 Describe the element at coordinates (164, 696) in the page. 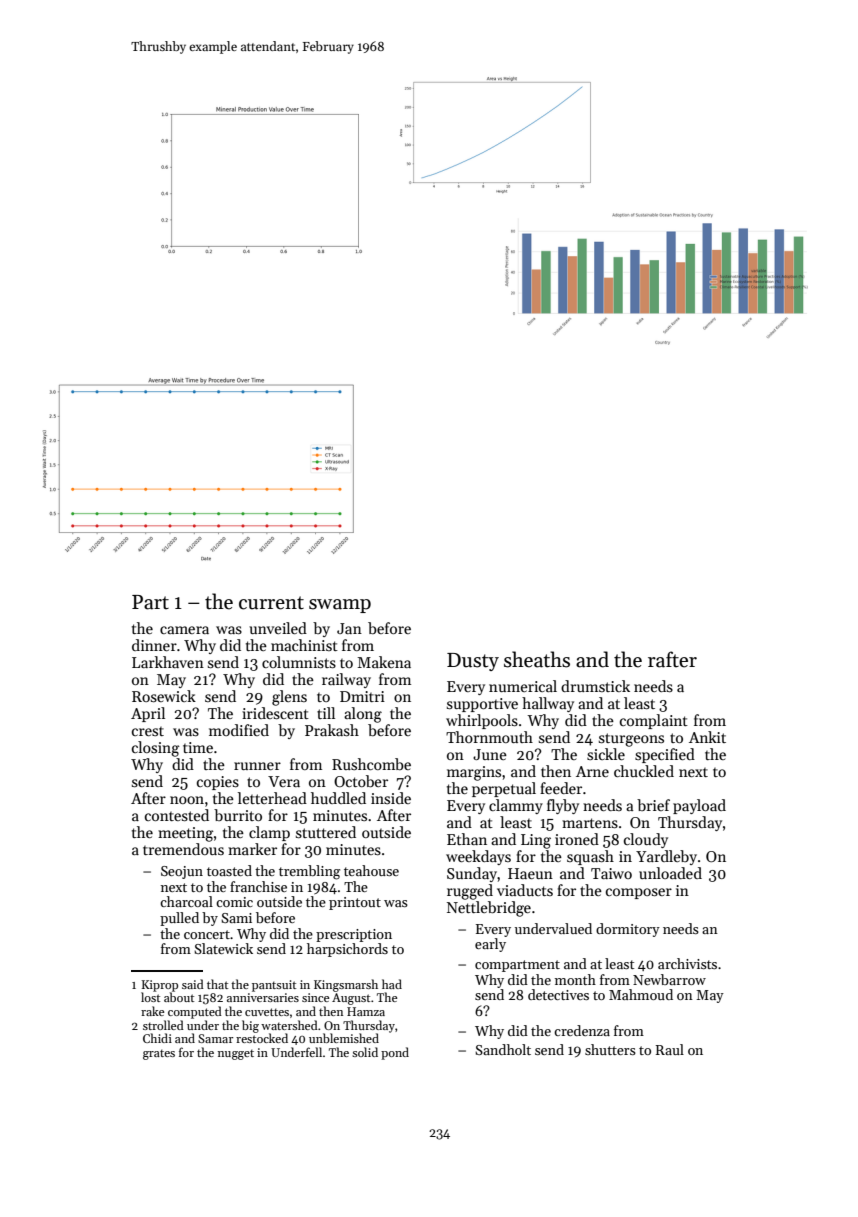

I see `Rosewick` at that location.
